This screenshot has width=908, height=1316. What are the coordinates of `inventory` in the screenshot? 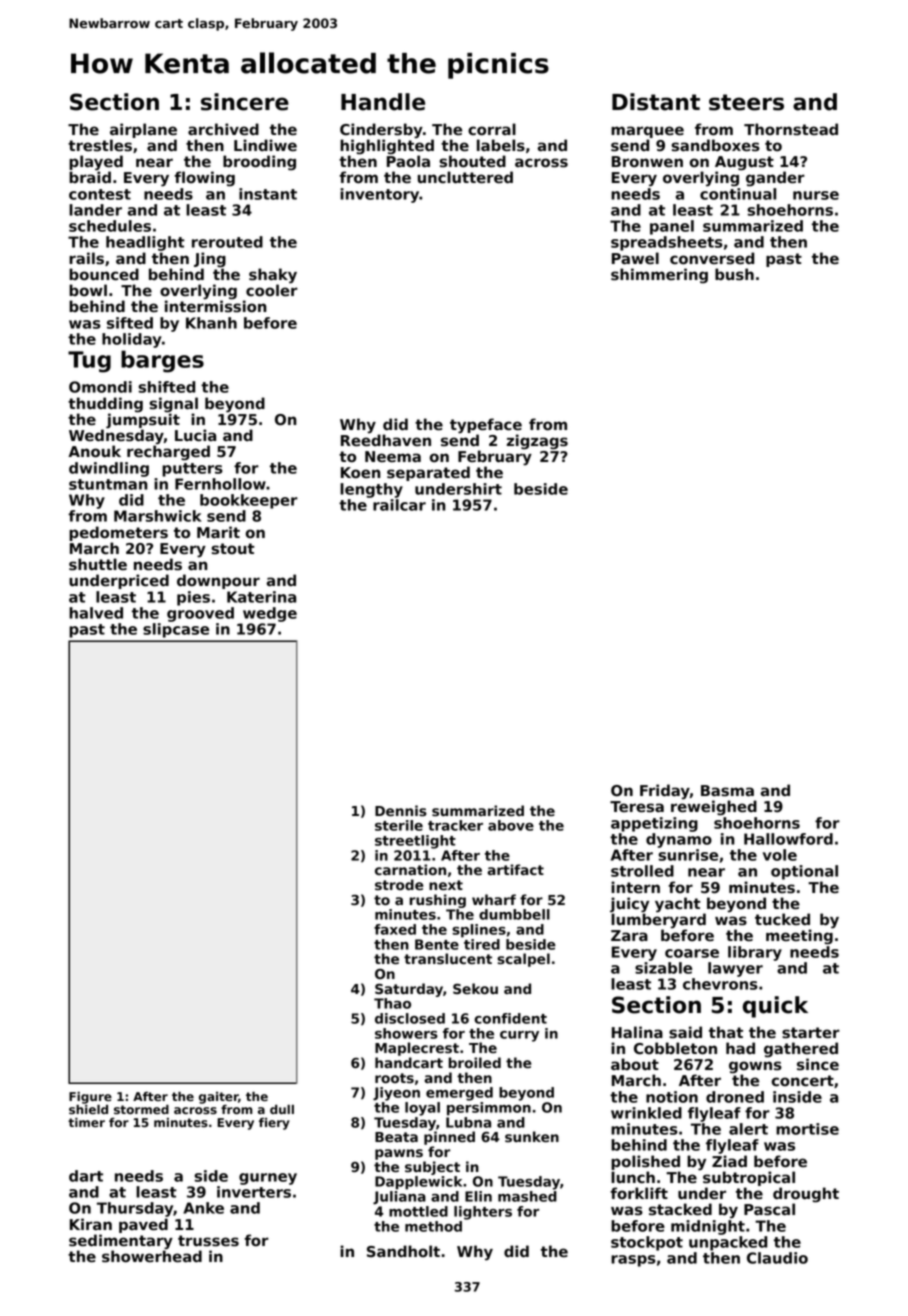 It's located at (379, 195).
